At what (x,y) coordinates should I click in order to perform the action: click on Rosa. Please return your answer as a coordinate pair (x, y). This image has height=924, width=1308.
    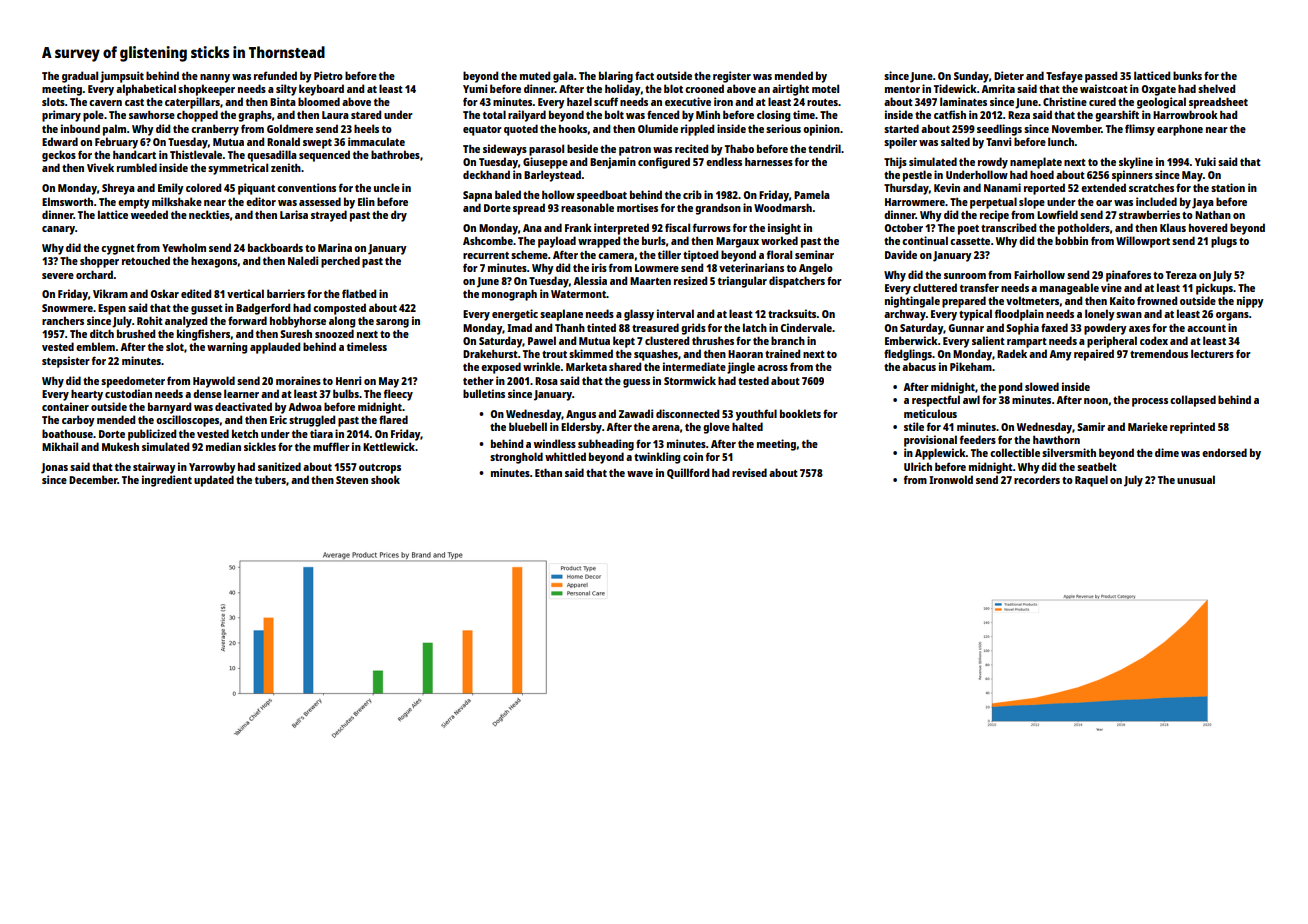
    Looking at the image, I should click on (546, 381).
